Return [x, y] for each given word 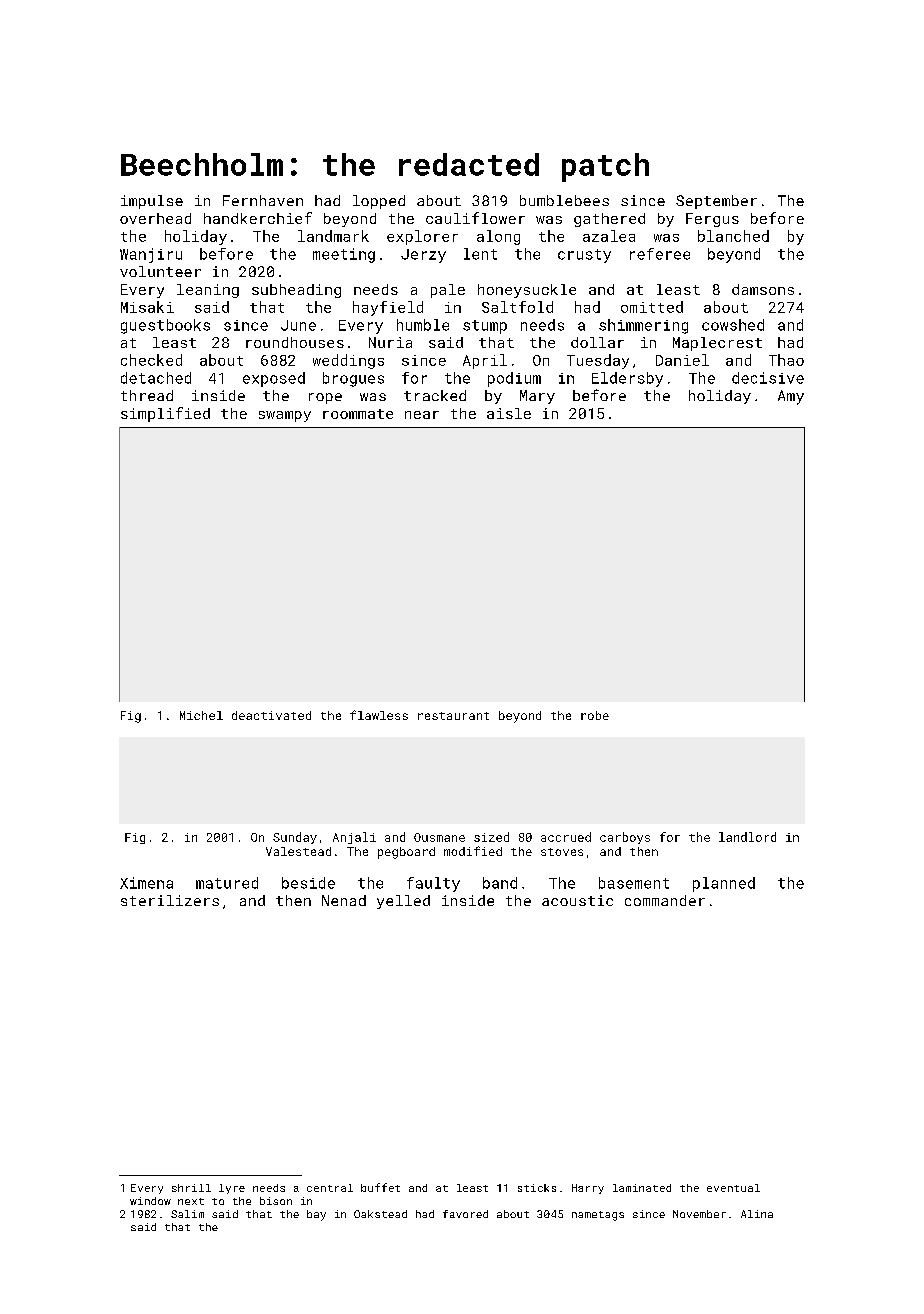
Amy [791, 397]
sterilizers [170, 900]
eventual [733, 1188]
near [422, 415]
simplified [165, 414]
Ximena [146, 883]
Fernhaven [263, 200]
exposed [274, 379]
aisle [509, 413]
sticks [537, 1188]
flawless [379, 715]
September [716, 202]
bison [276, 1201]
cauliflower [475, 218]
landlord [747, 837]
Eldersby [627, 379]
